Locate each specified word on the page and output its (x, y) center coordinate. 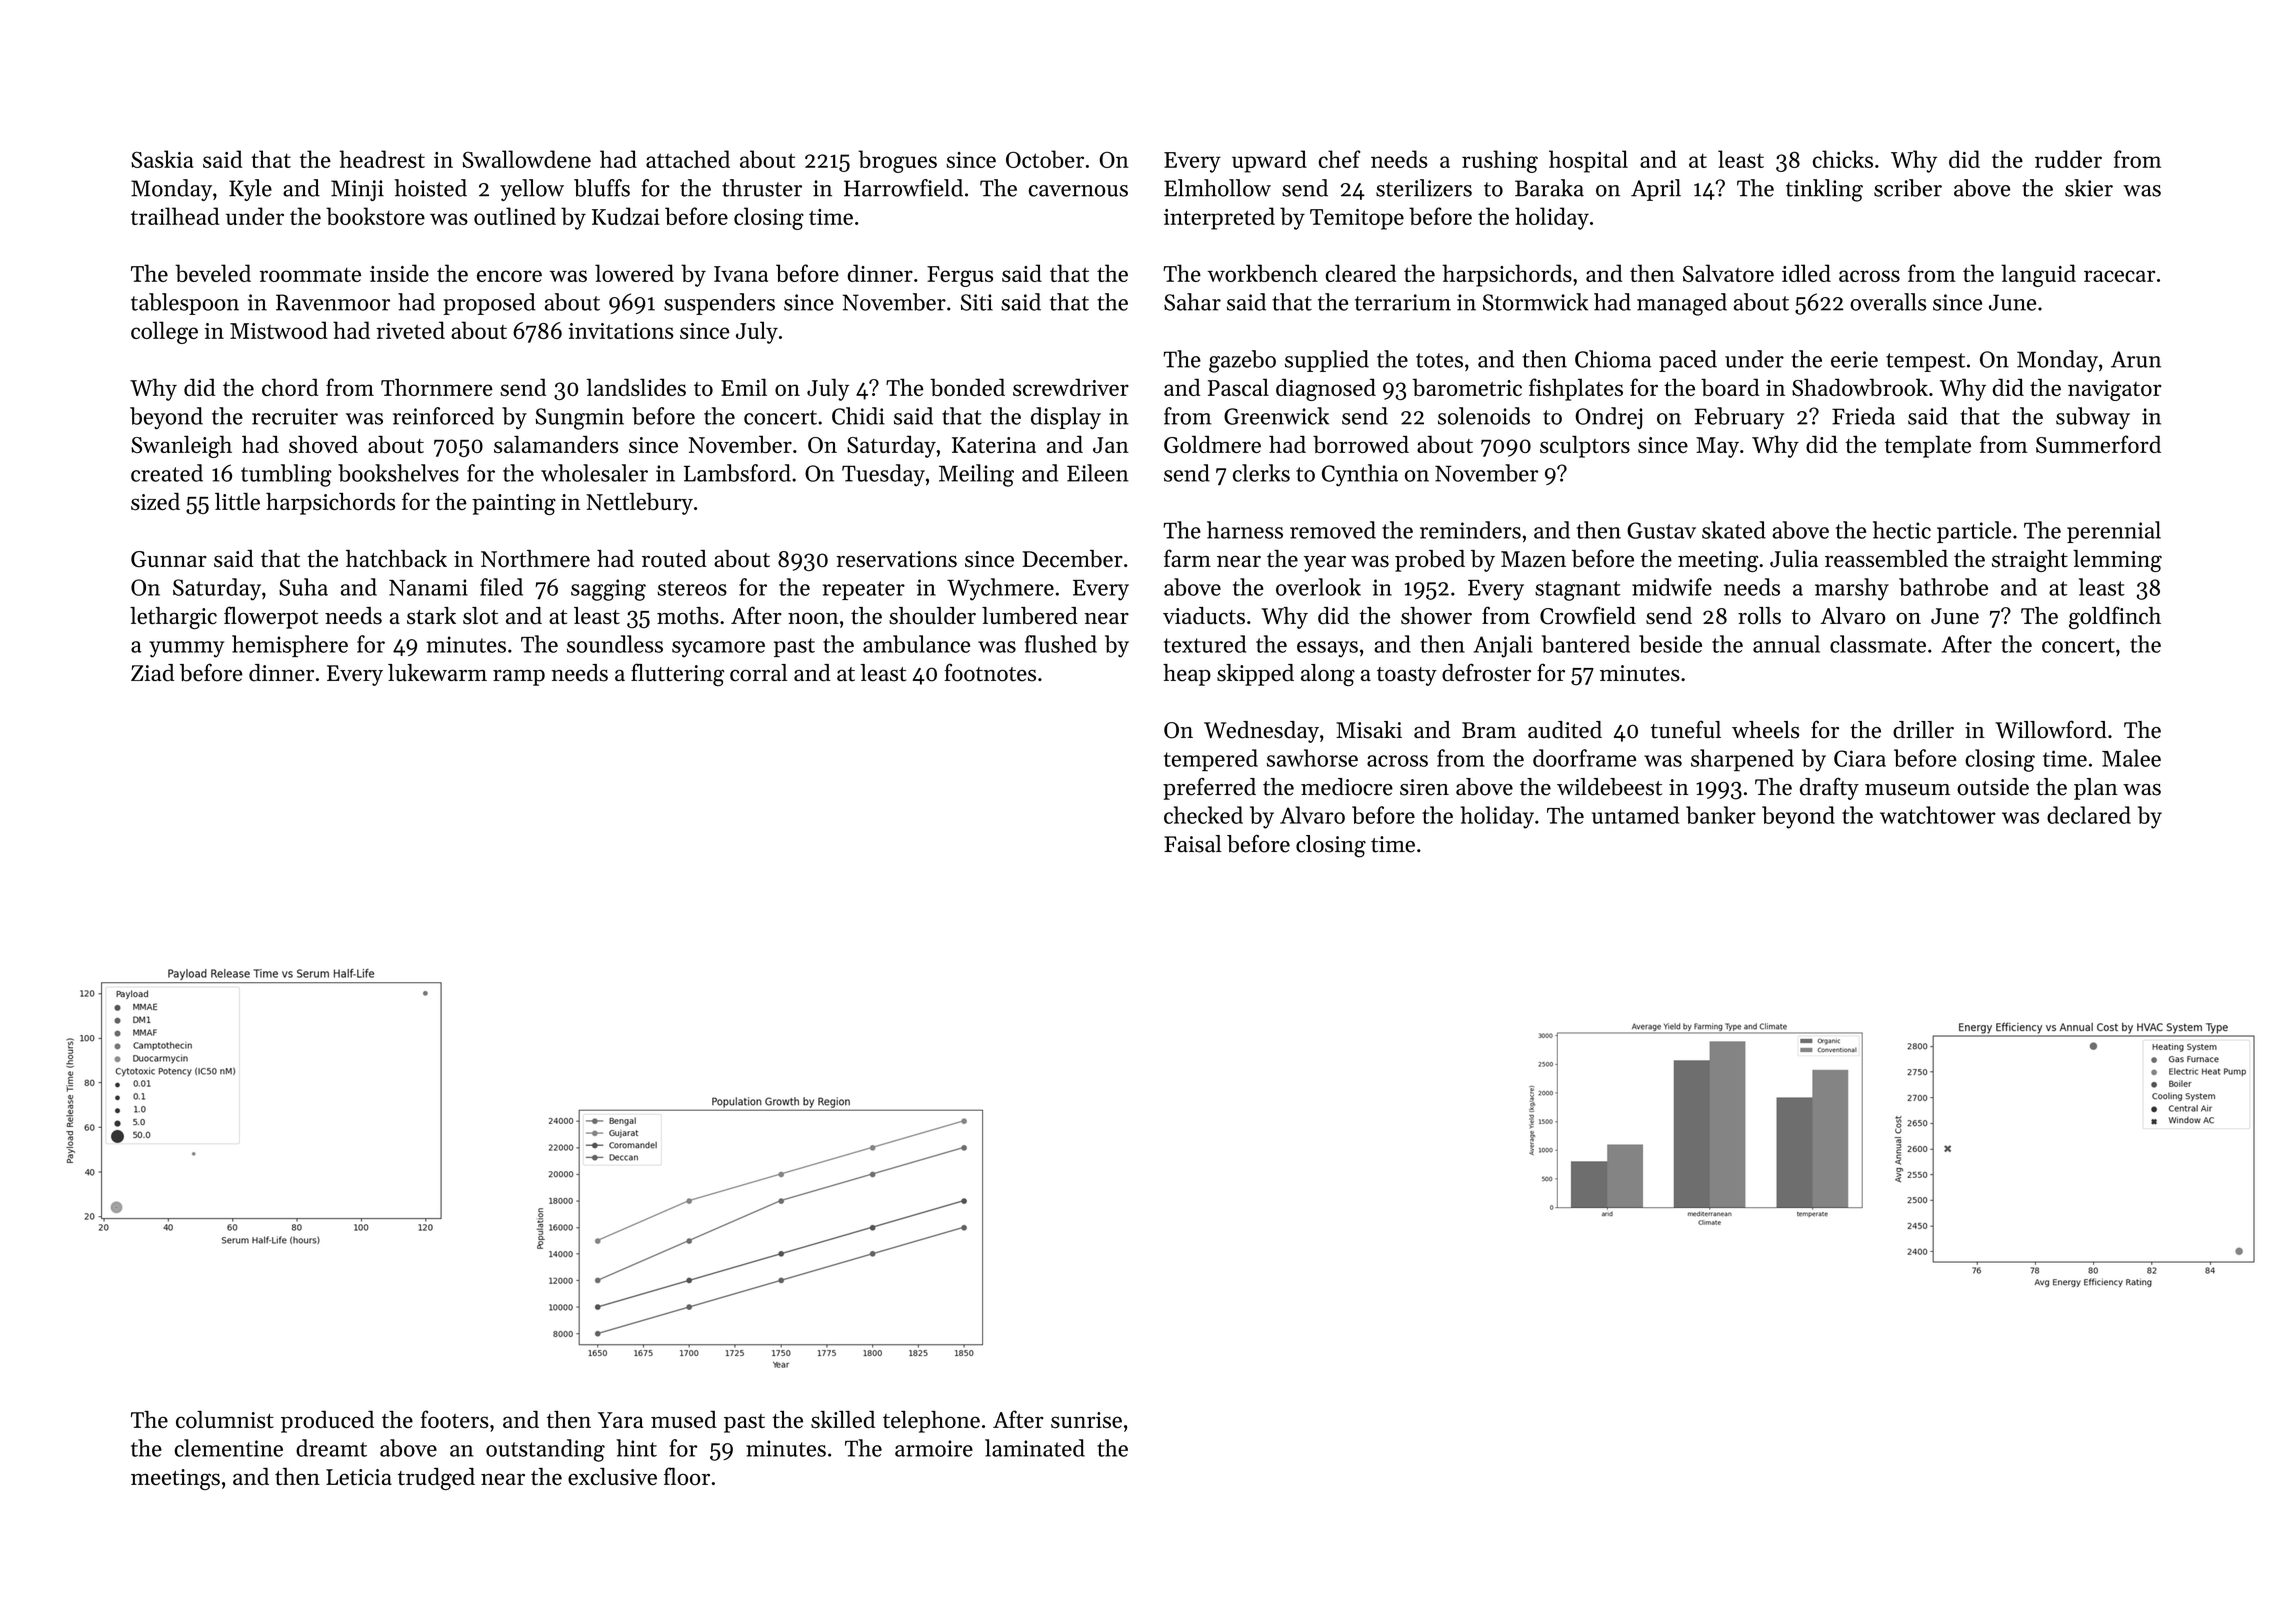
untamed (1635, 815)
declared (2089, 815)
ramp (519, 678)
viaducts (1204, 616)
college (164, 332)
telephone (931, 1422)
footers (455, 1419)
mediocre (1347, 787)
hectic (1902, 530)
